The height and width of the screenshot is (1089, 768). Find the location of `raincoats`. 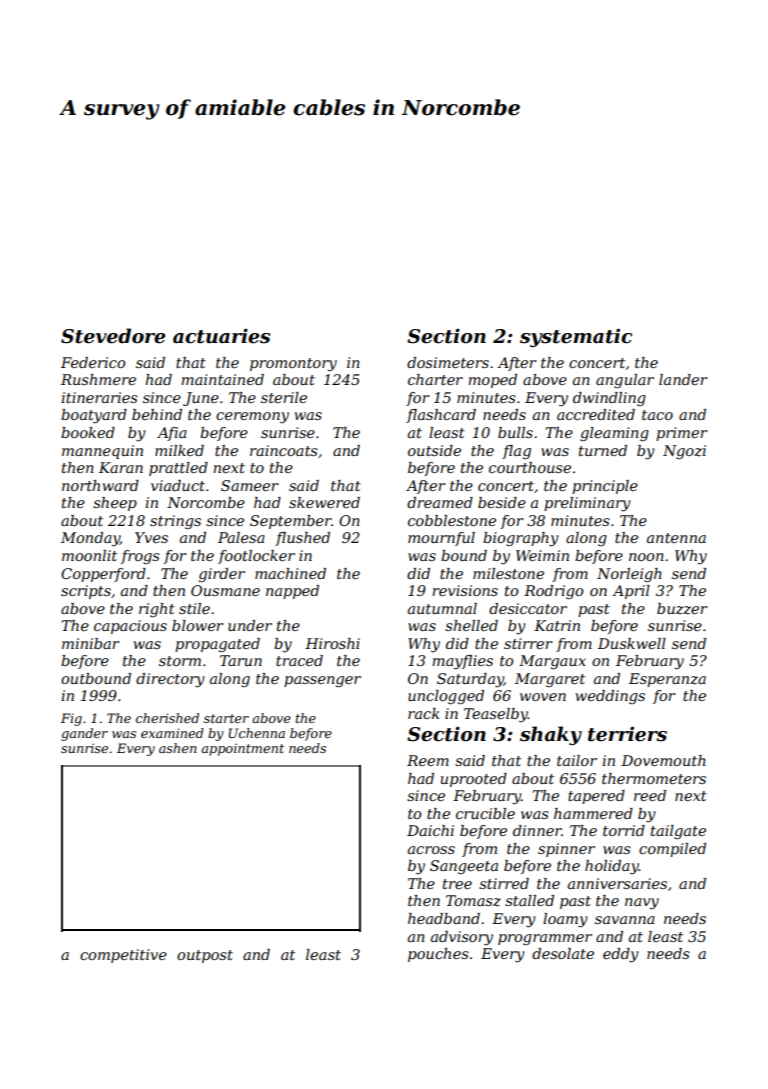

raincoats is located at coordinates (284, 450).
